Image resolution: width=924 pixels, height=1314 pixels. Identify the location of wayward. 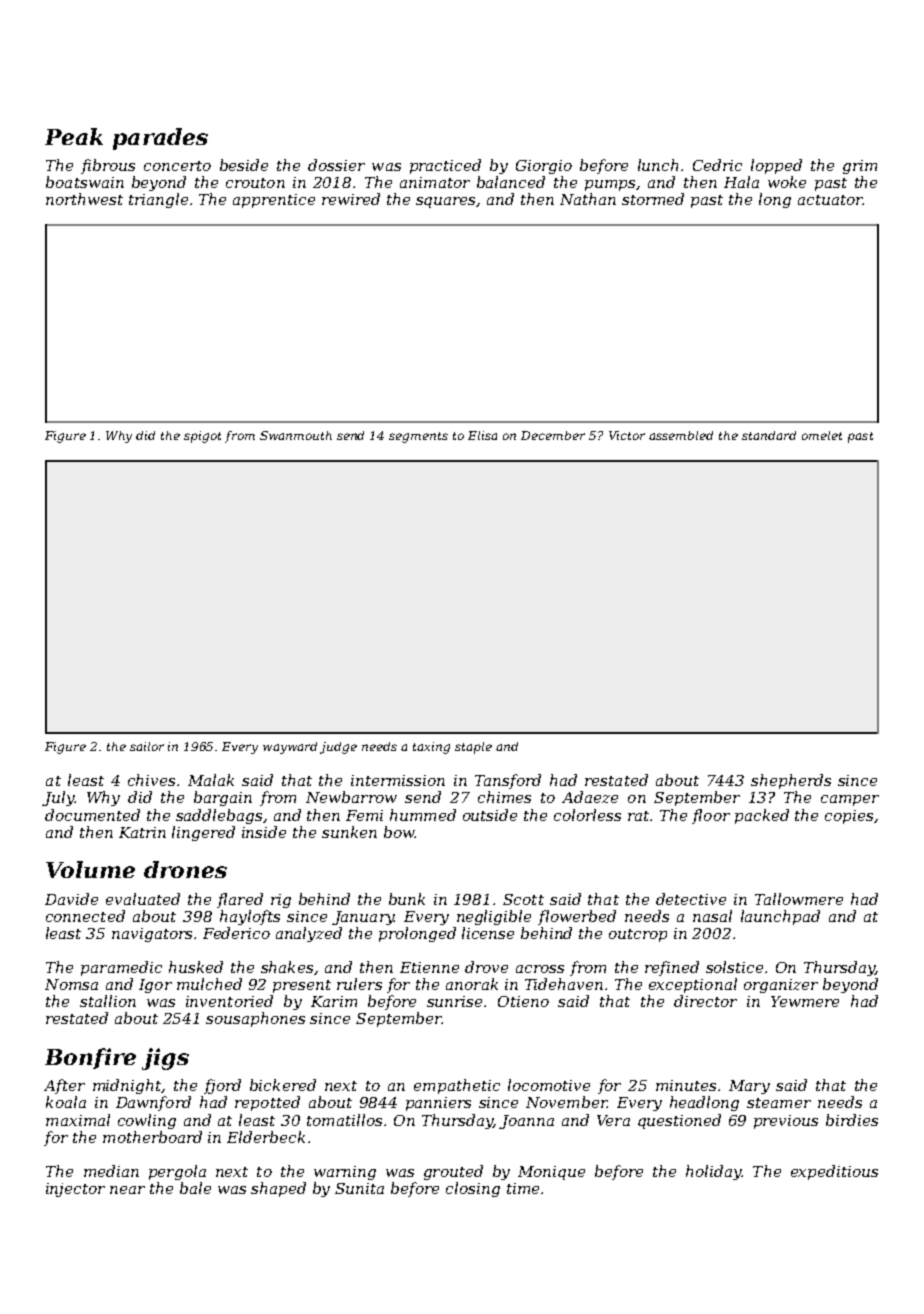
(290, 748).
